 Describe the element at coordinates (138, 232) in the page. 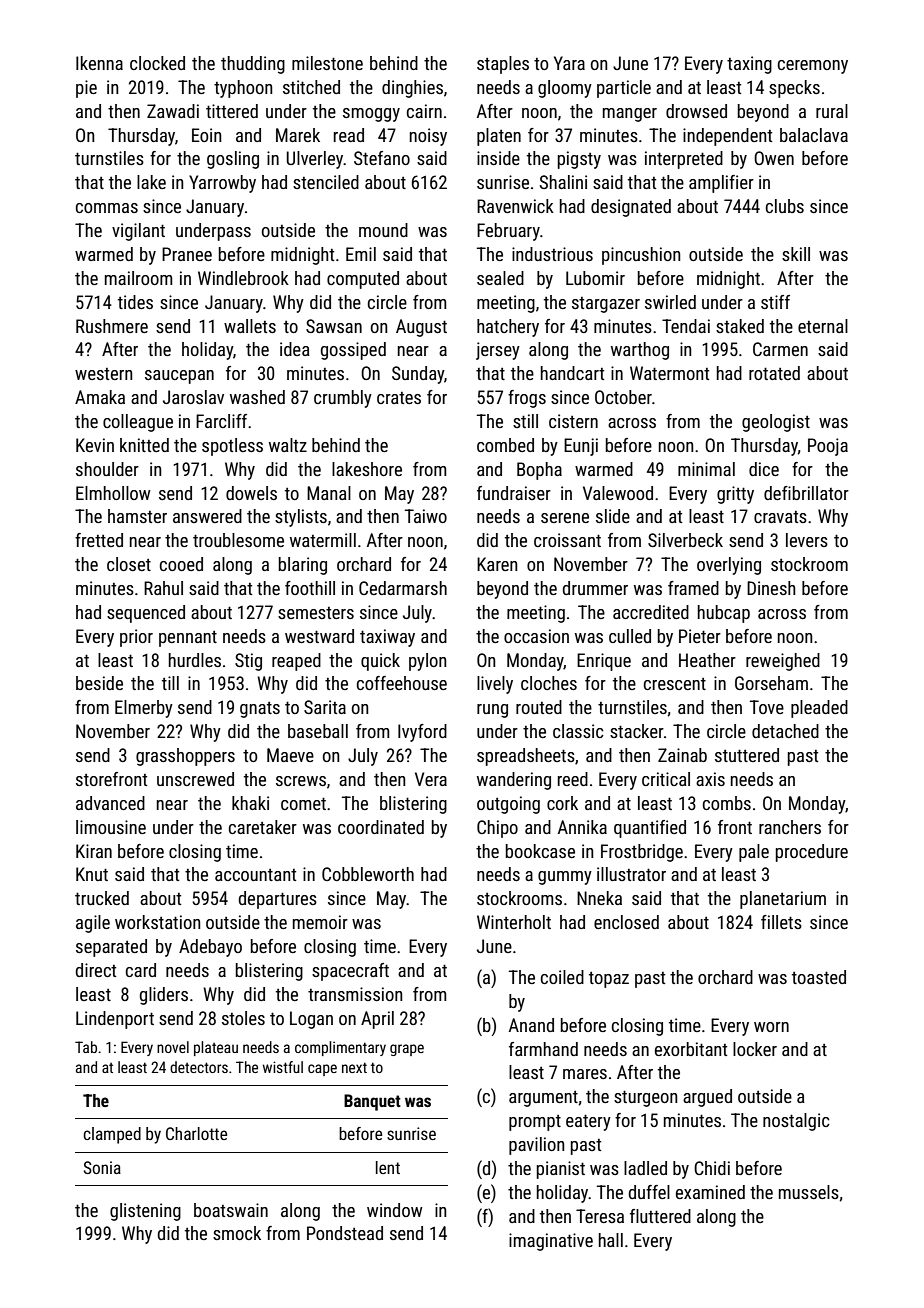

I see `vigilant` at that location.
